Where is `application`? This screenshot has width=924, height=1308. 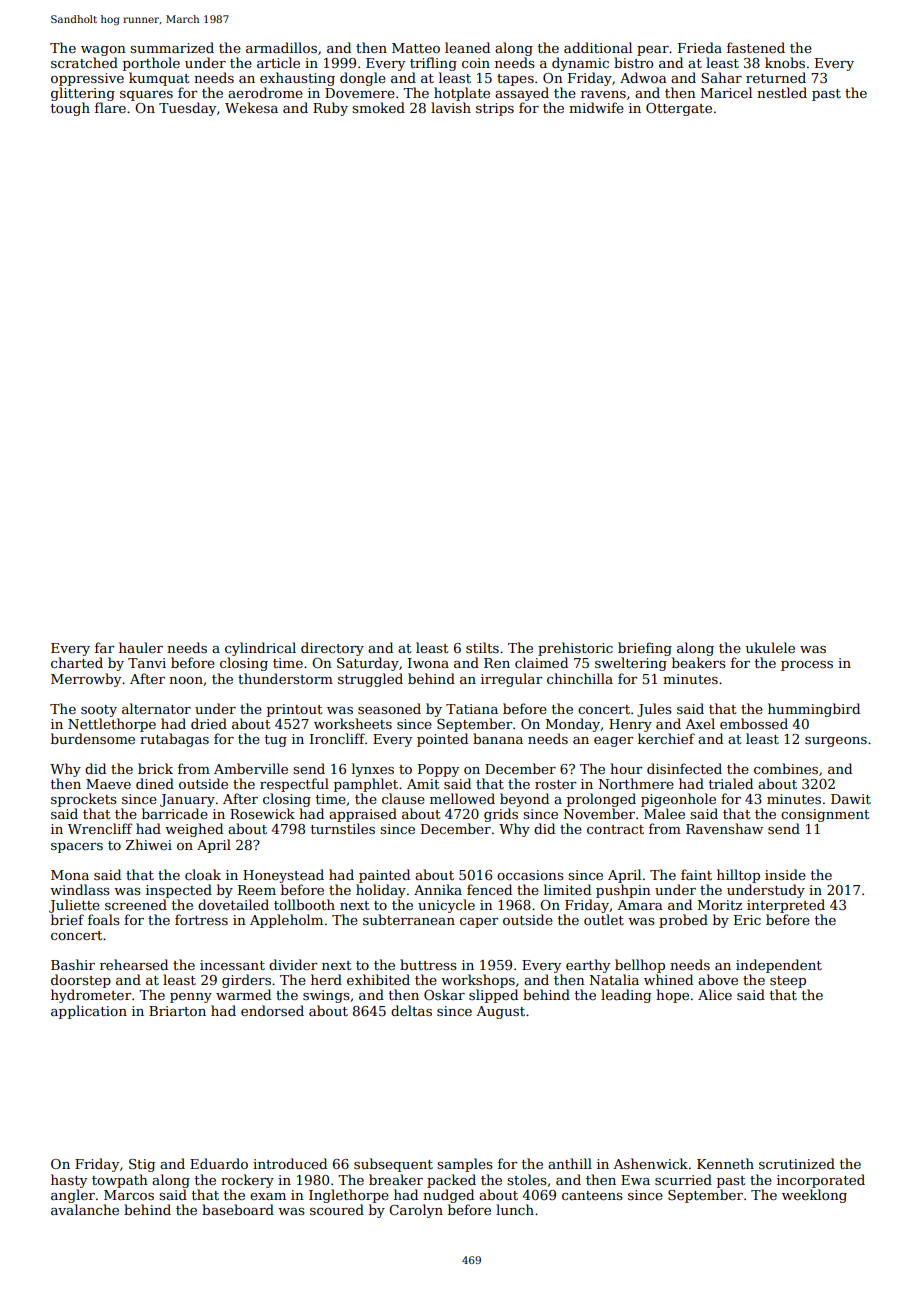
application is located at coordinates (89, 1012).
